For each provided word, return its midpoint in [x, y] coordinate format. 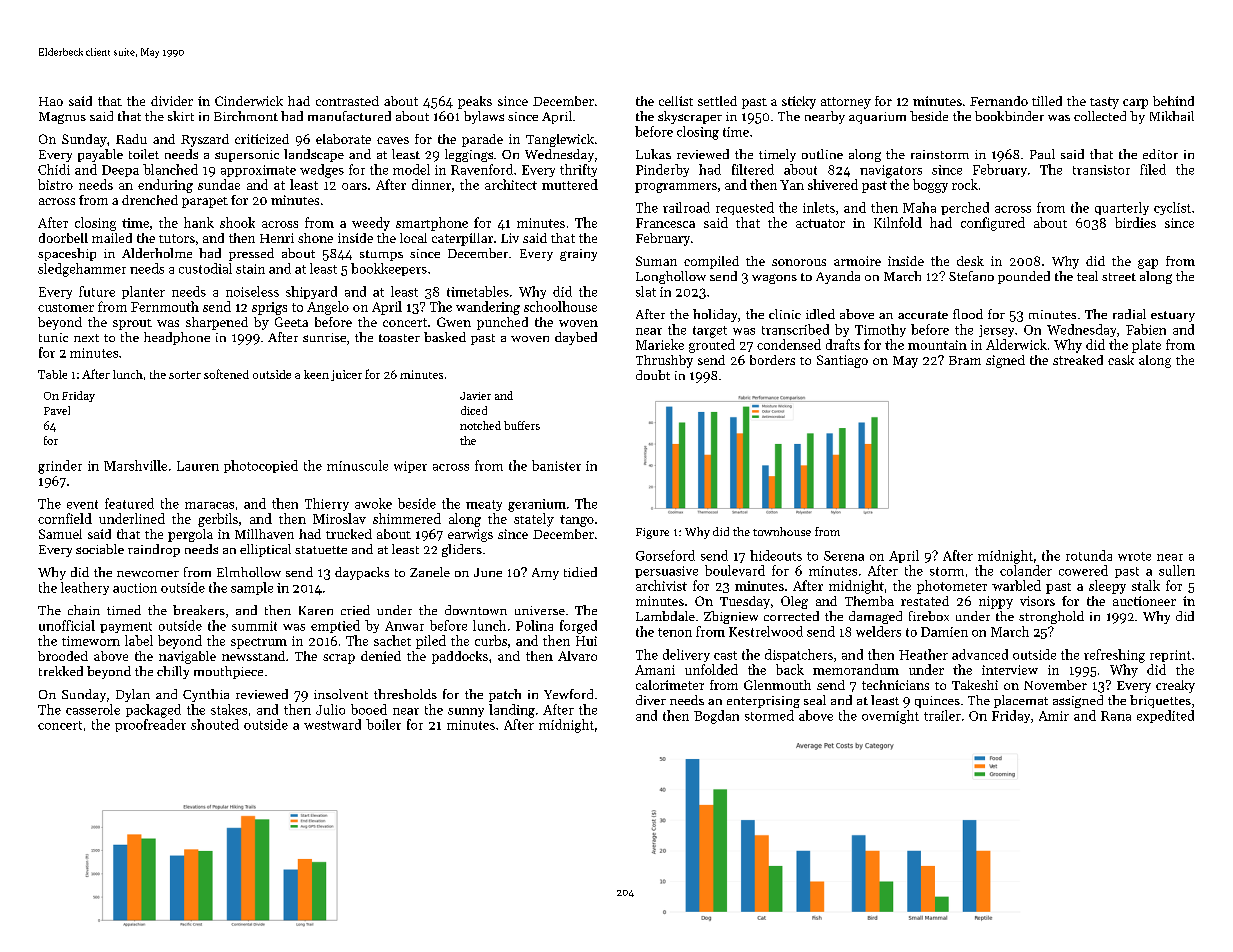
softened [226, 374]
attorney [846, 103]
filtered [753, 169]
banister [556, 465]
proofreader [150, 725]
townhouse [782, 531]
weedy [371, 224]
